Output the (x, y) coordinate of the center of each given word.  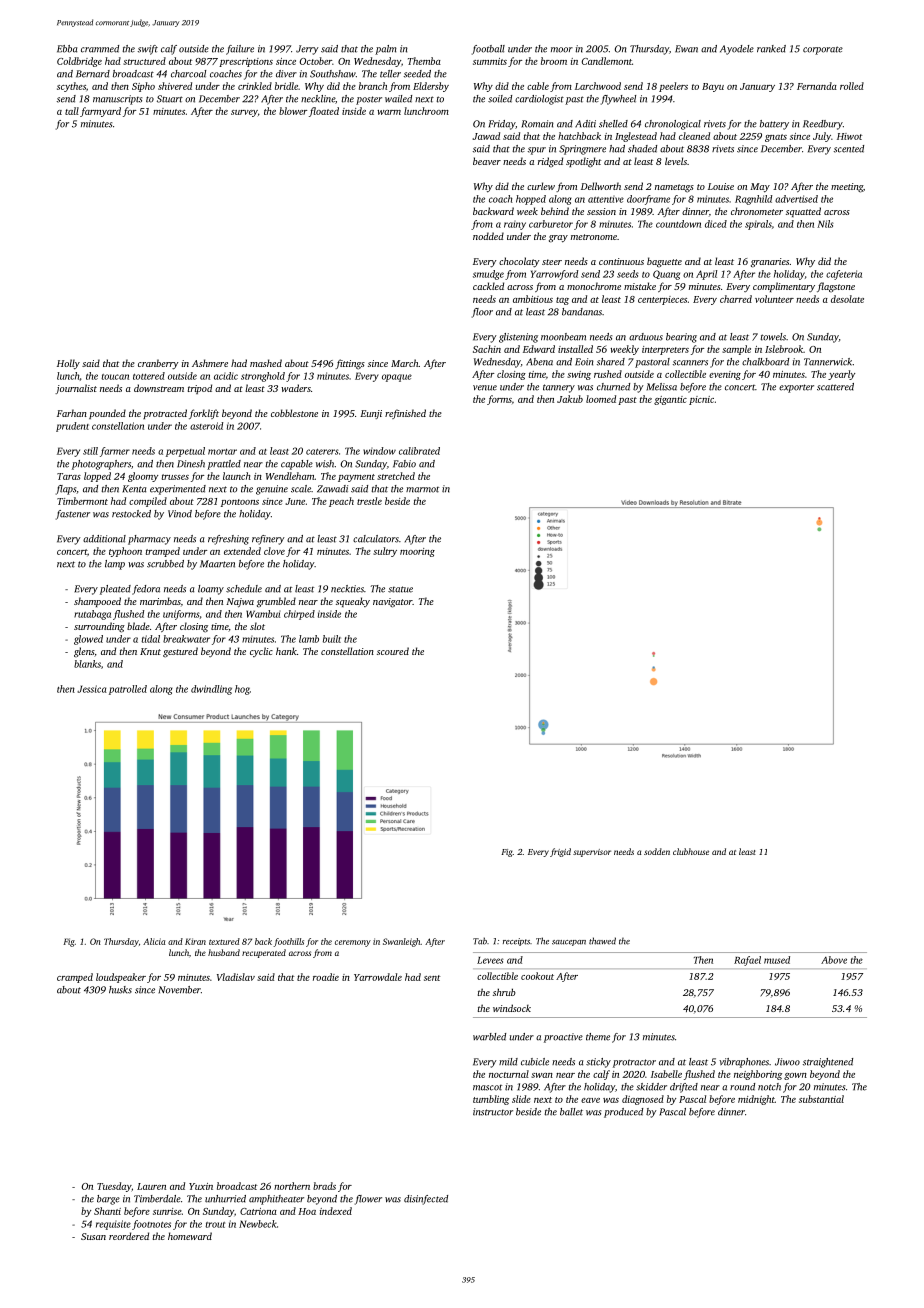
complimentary (784, 287)
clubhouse (691, 851)
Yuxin (201, 1186)
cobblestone (294, 413)
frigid (560, 852)
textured (224, 941)
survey (244, 113)
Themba (424, 61)
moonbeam (563, 337)
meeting (847, 188)
